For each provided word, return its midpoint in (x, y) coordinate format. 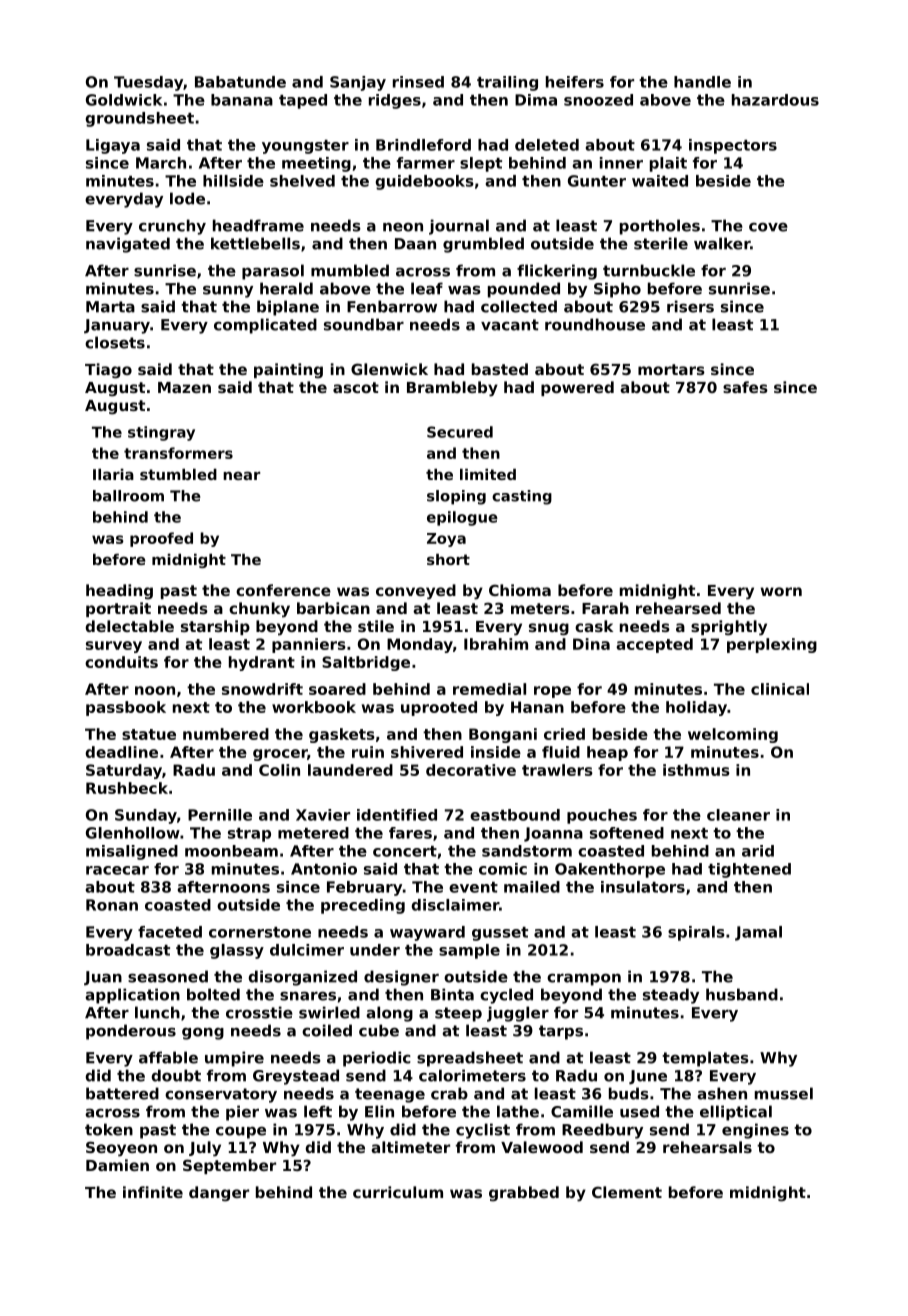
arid (758, 851)
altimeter (410, 1147)
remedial (489, 689)
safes (745, 387)
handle (702, 82)
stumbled (178, 474)
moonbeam (231, 851)
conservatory (221, 1095)
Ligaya (113, 146)
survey (114, 647)
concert (405, 851)
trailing (507, 83)
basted (500, 369)
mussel (784, 1093)
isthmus (696, 770)
